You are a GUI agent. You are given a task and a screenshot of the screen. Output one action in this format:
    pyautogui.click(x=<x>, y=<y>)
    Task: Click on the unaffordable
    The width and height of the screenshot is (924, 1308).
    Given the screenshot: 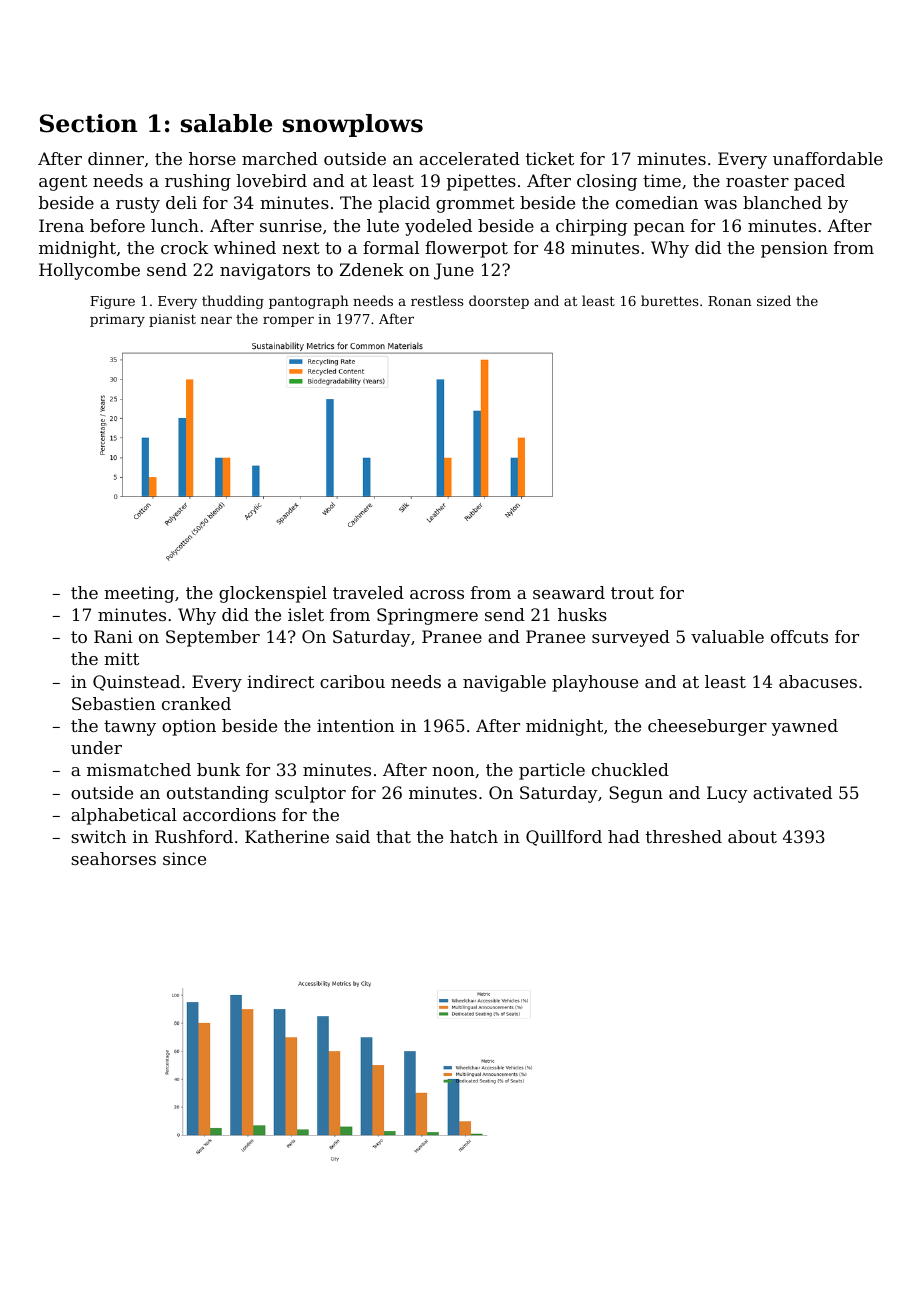 What is the action you would take?
    pyautogui.click(x=828, y=158)
